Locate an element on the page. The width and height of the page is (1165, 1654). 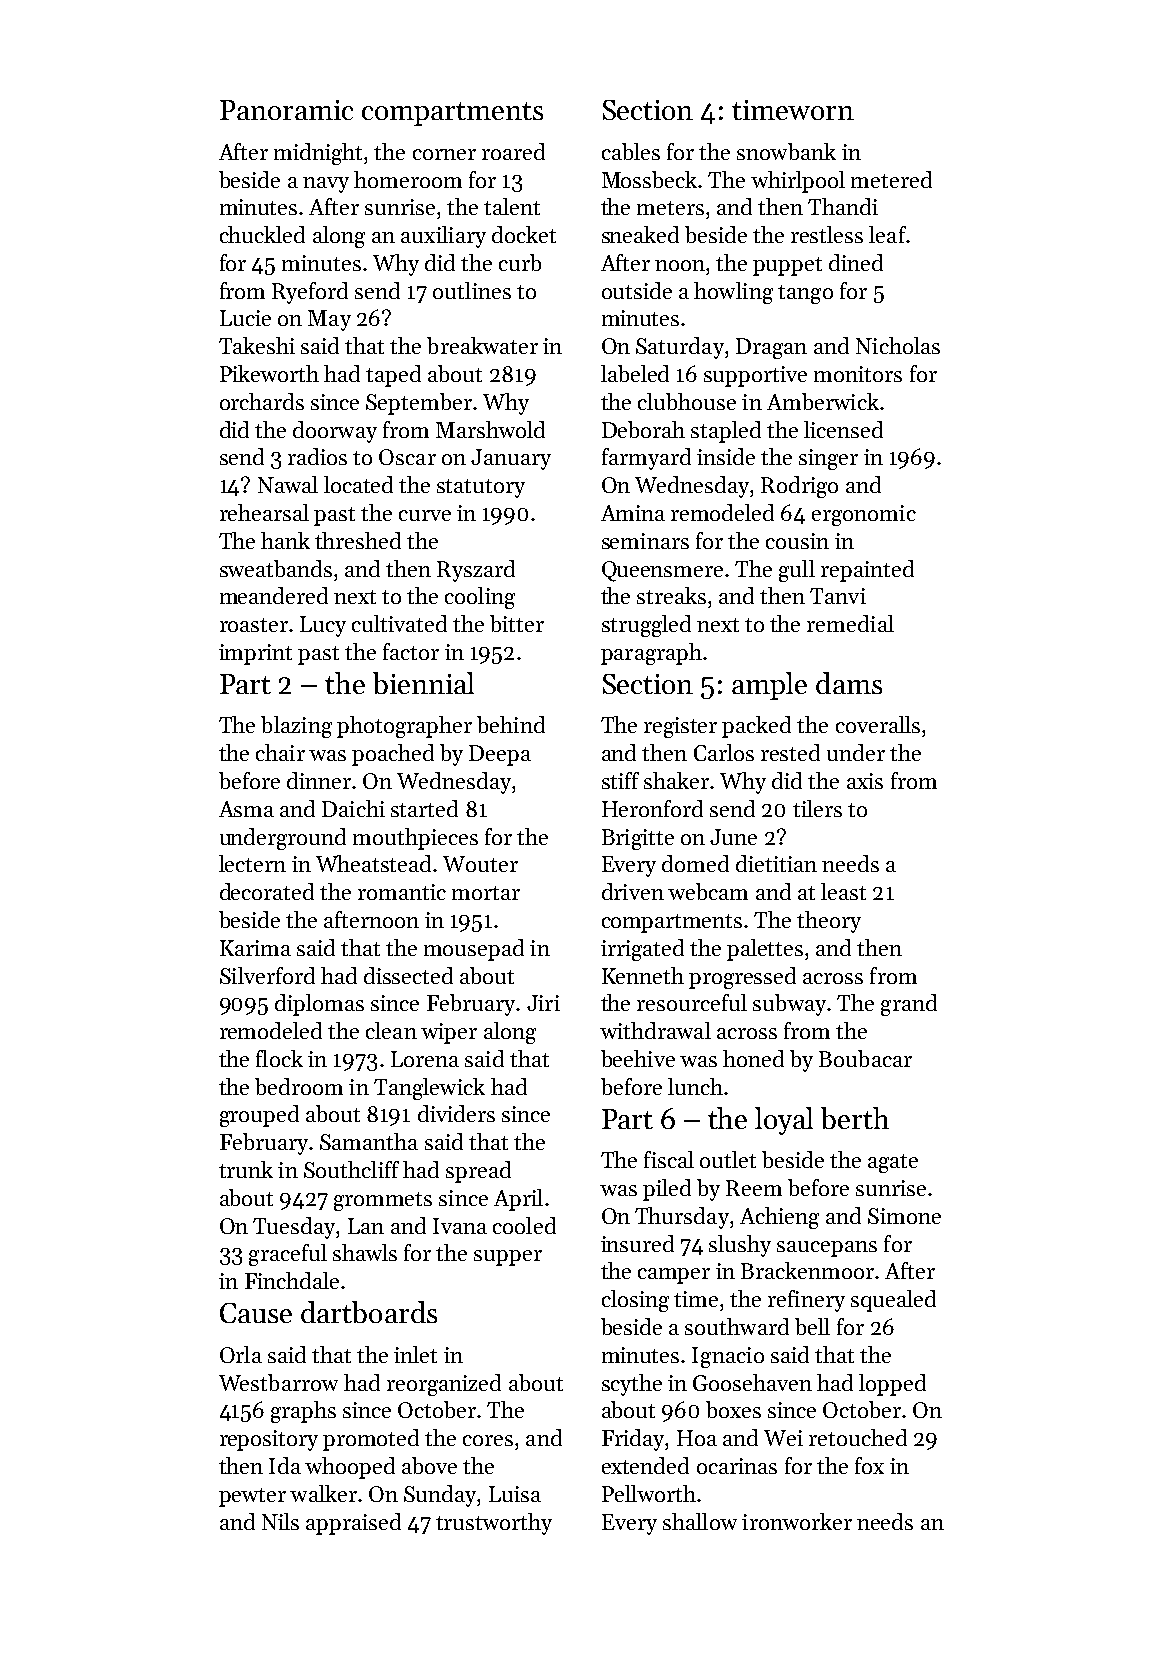
Nicholas is located at coordinates (898, 345).
